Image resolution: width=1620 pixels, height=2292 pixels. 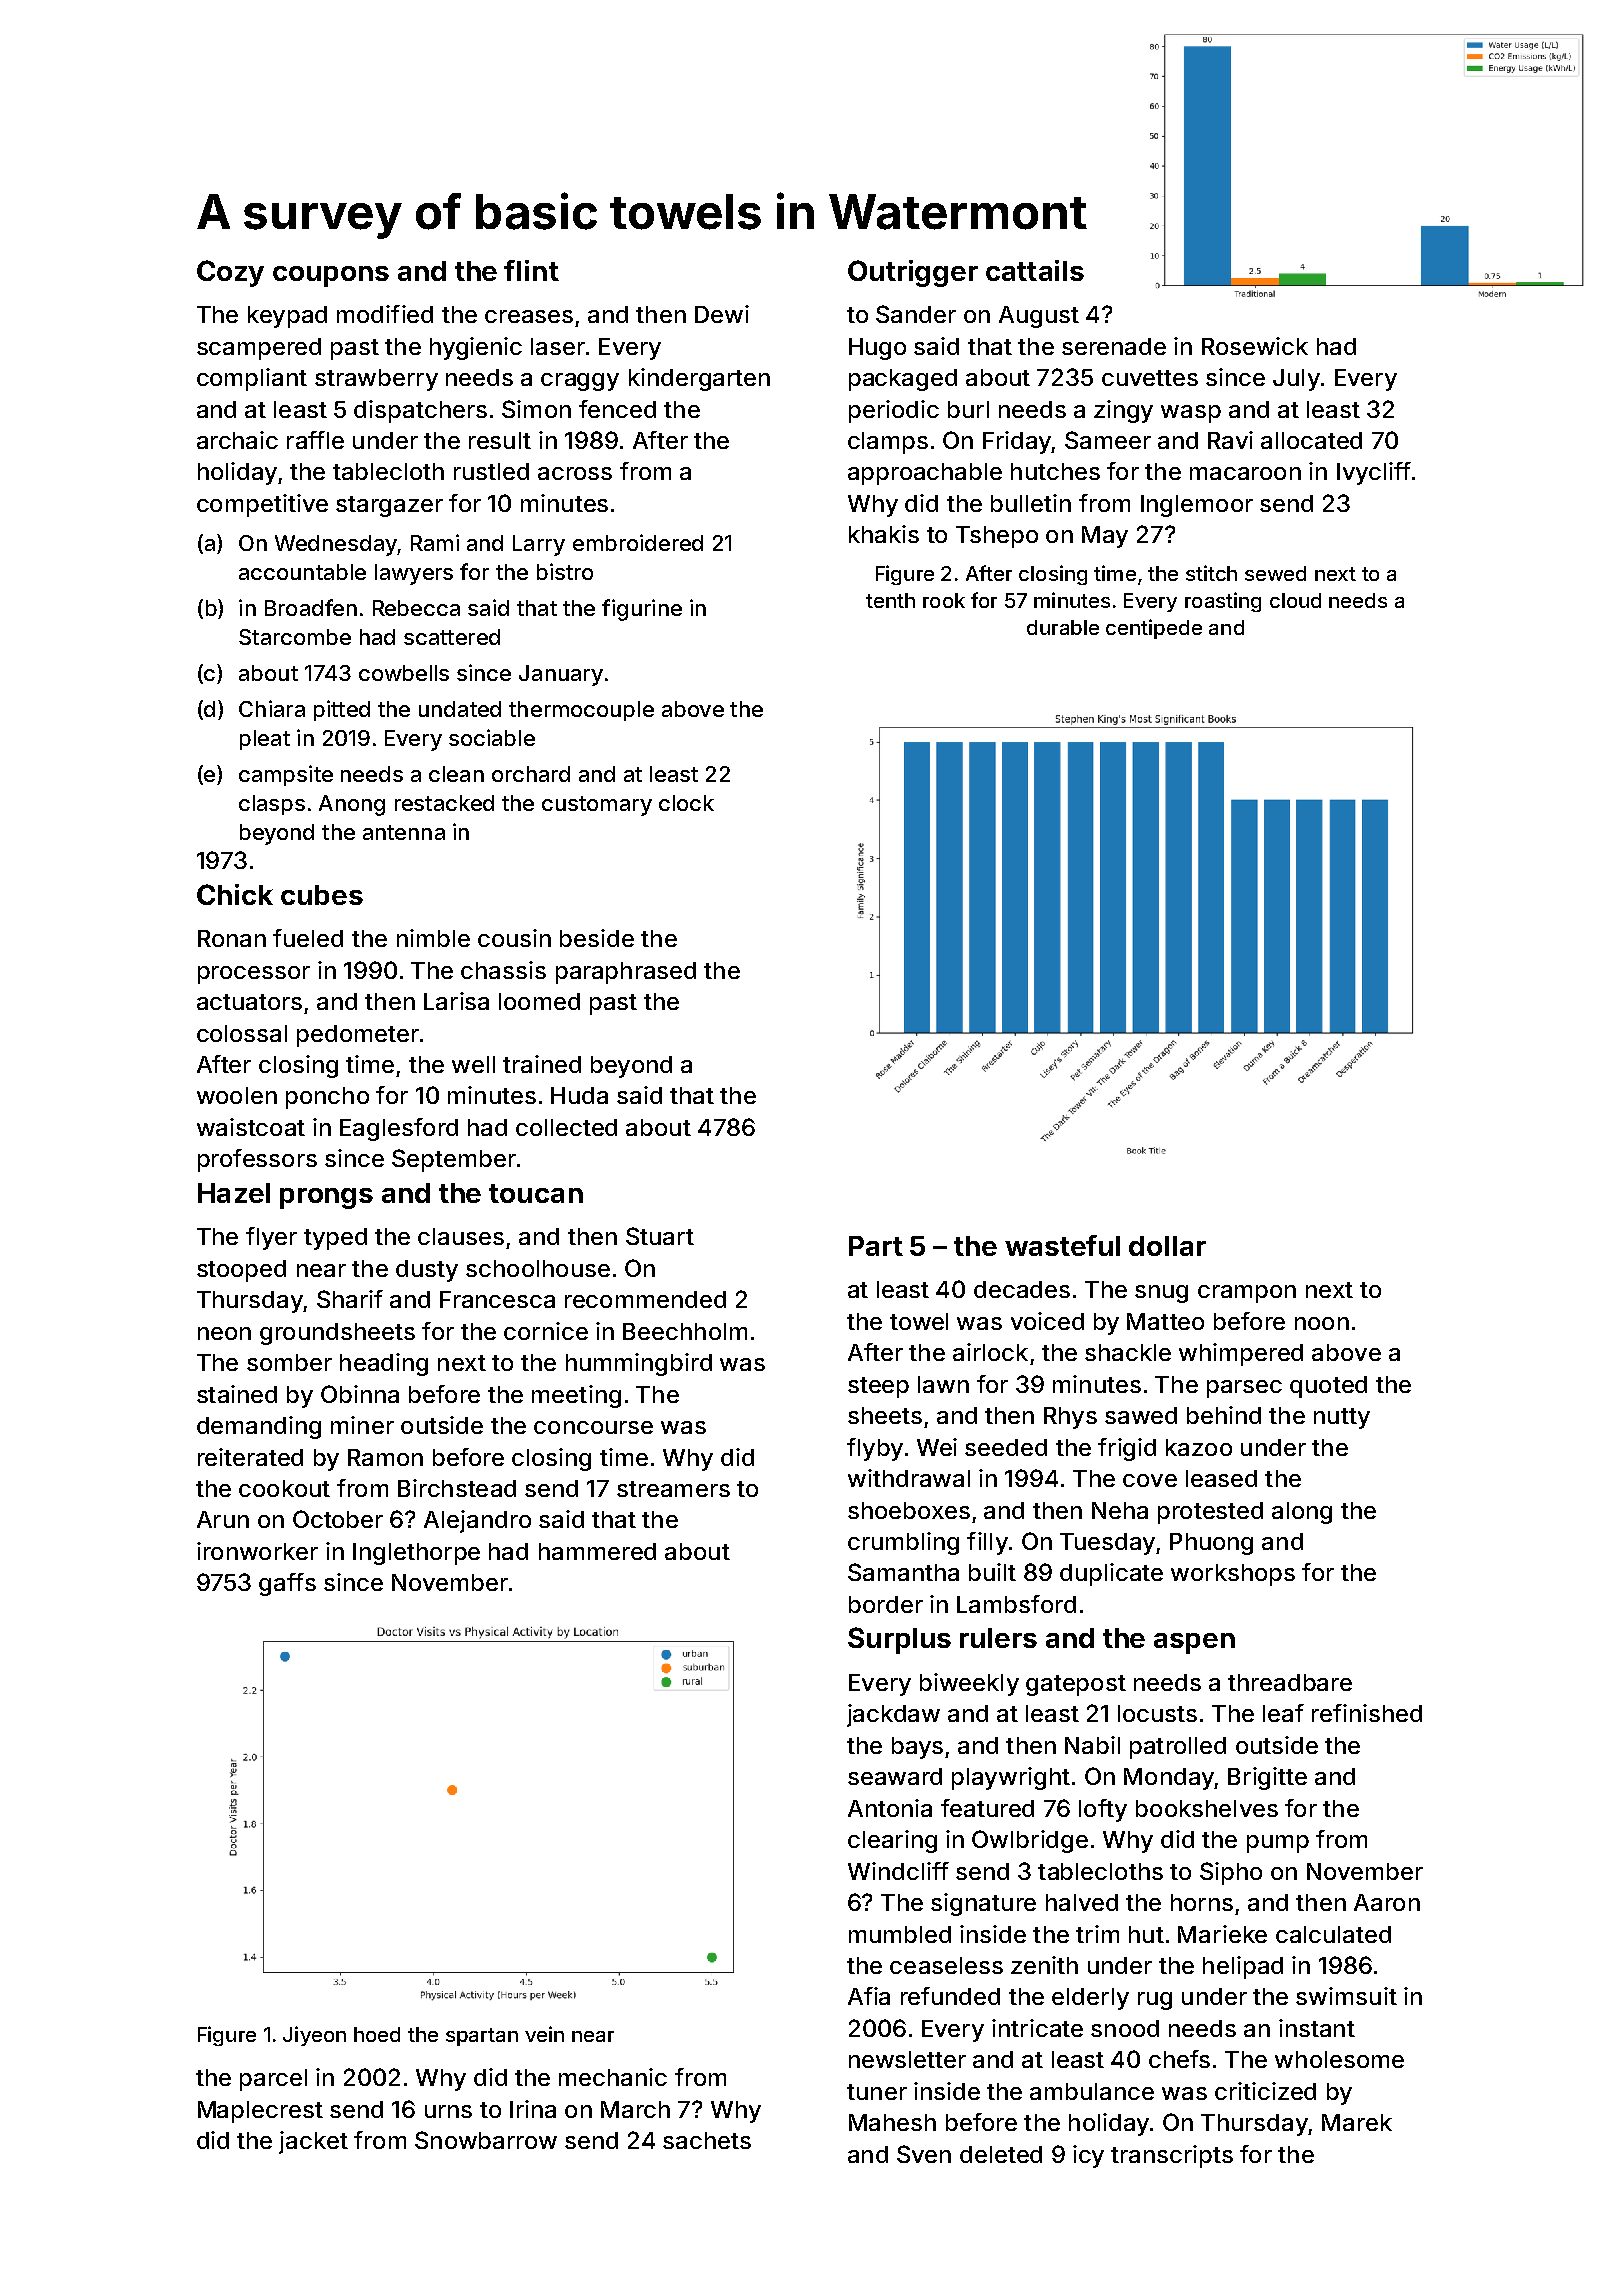 What do you see at coordinates (707, 2140) in the screenshot?
I see `sachets` at bounding box center [707, 2140].
